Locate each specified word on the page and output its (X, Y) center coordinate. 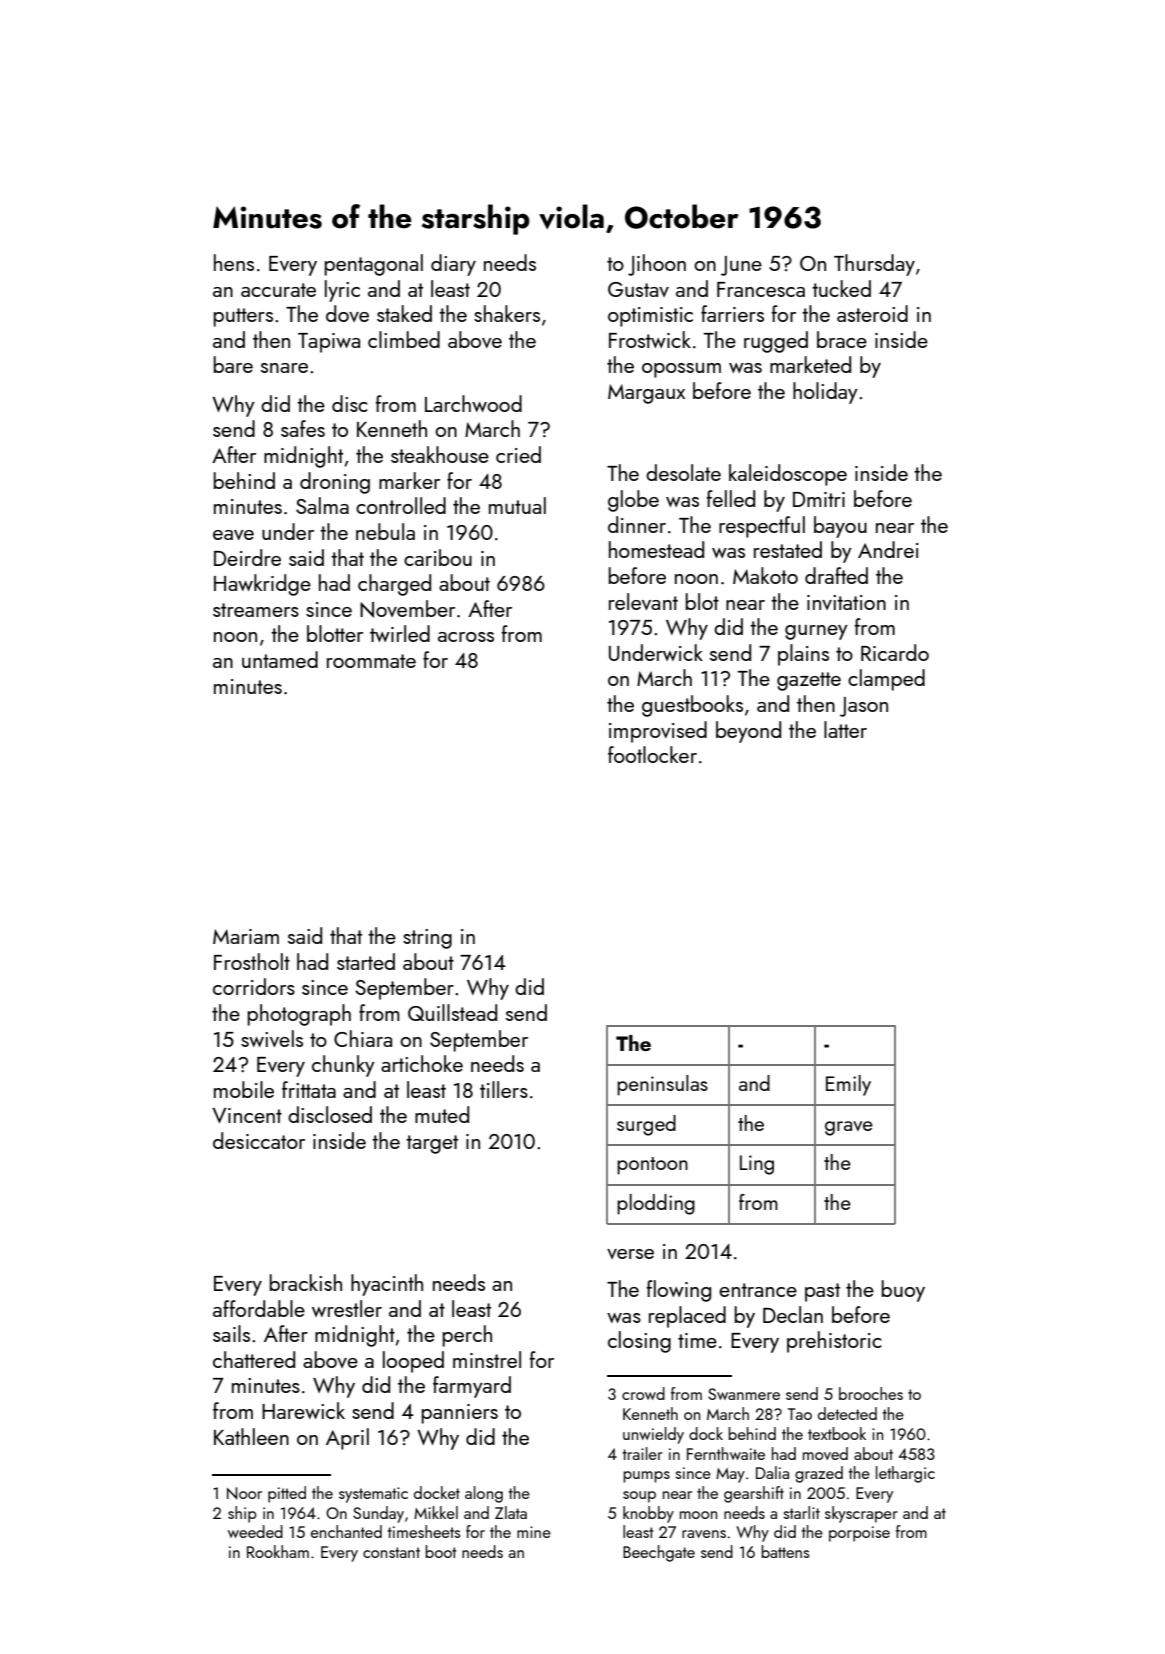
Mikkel (436, 1512)
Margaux (646, 394)
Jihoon (657, 265)
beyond (748, 732)
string (427, 939)
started (366, 961)
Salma (322, 505)
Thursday (874, 265)
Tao (800, 1414)
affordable (259, 1308)
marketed (810, 364)
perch (467, 1336)
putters (243, 317)
